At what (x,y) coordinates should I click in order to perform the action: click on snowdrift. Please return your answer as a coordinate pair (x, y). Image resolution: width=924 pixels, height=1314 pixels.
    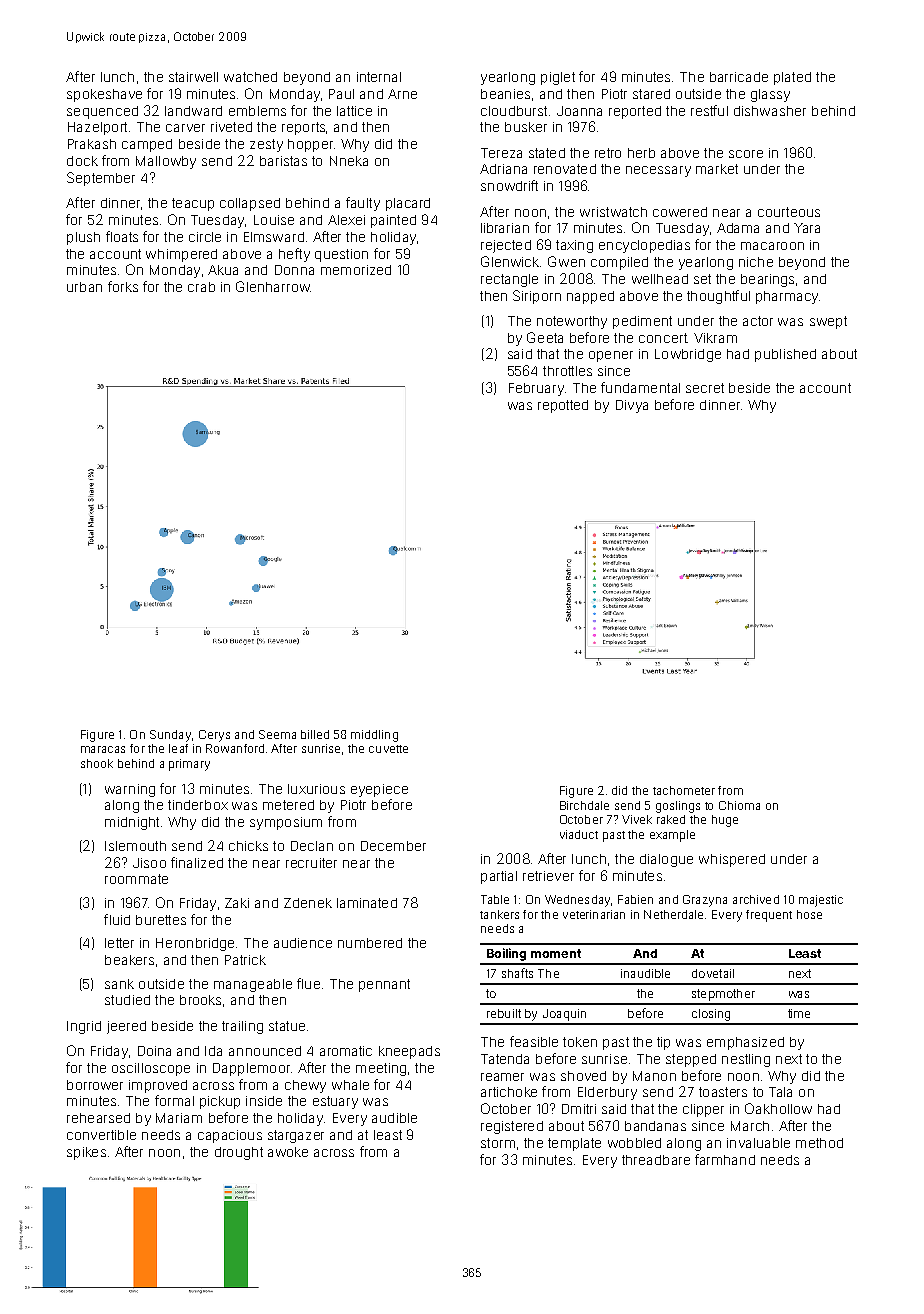
    Looking at the image, I should click on (509, 185).
